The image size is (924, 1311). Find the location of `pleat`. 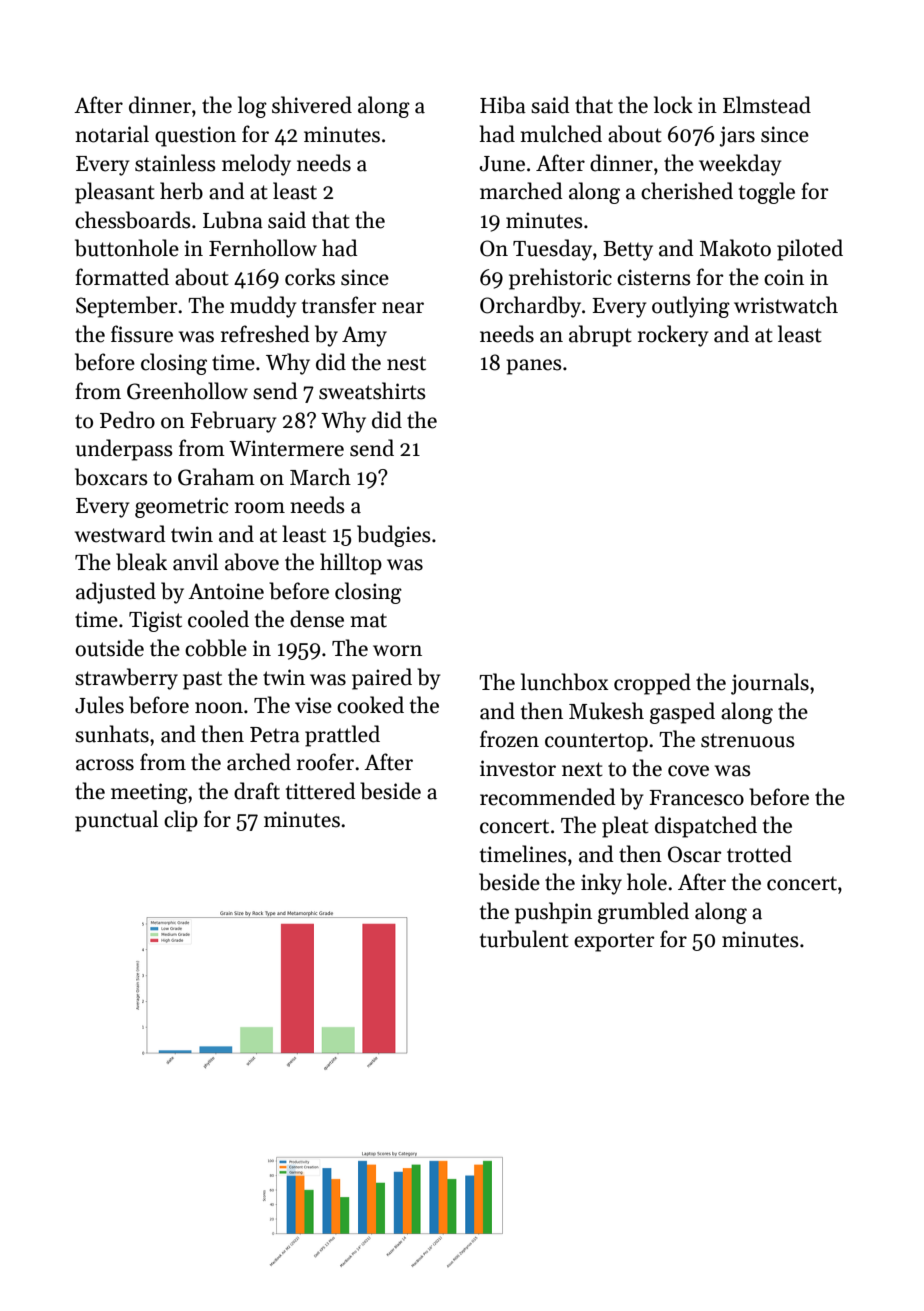

pleat is located at coordinates (625, 827).
